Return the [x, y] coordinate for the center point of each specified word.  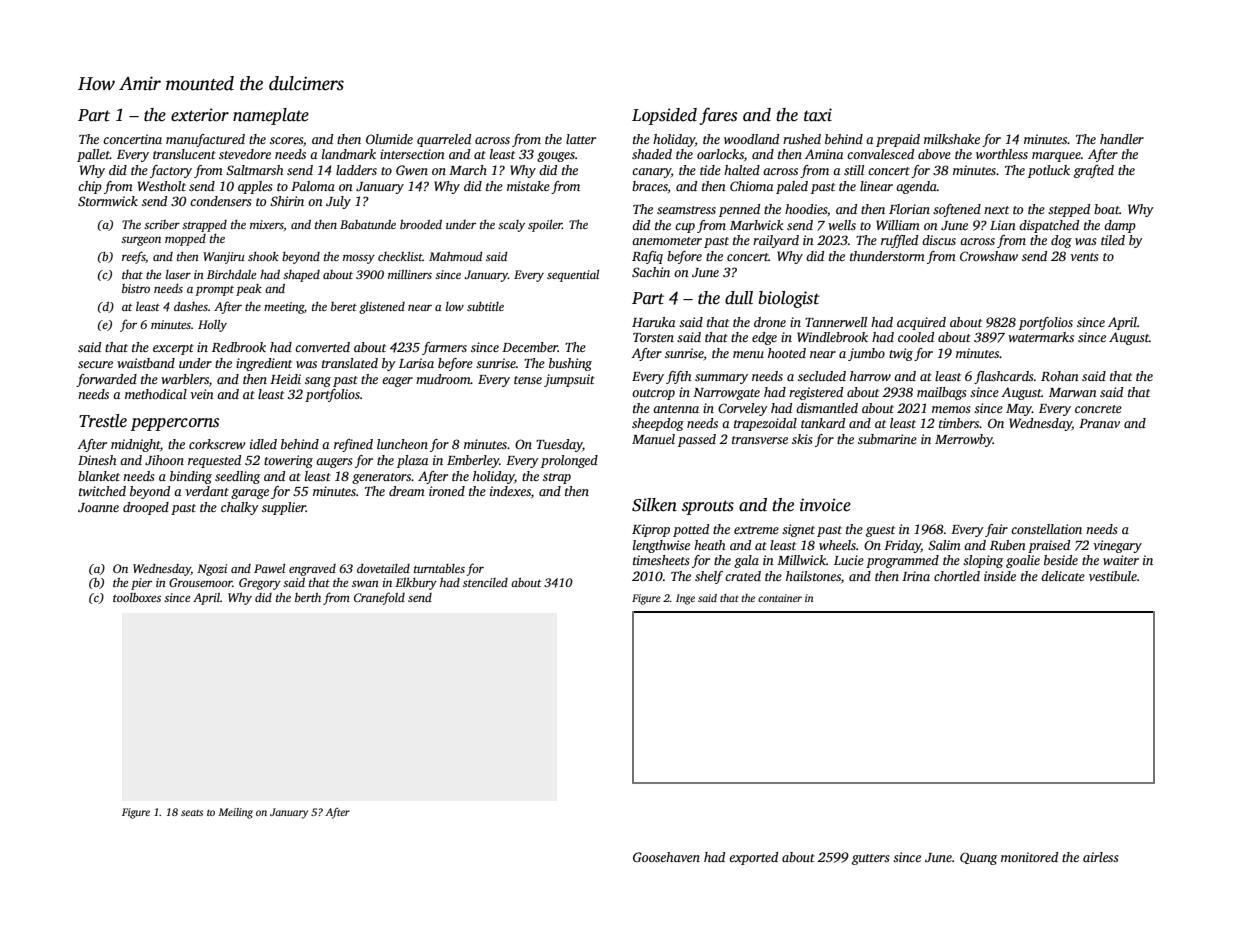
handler [1122, 139]
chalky [240, 508]
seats [192, 813]
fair [996, 530]
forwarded [106, 380]
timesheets [661, 560]
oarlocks [720, 154]
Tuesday [559, 445]
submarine [887, 439]
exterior [200, 115]
